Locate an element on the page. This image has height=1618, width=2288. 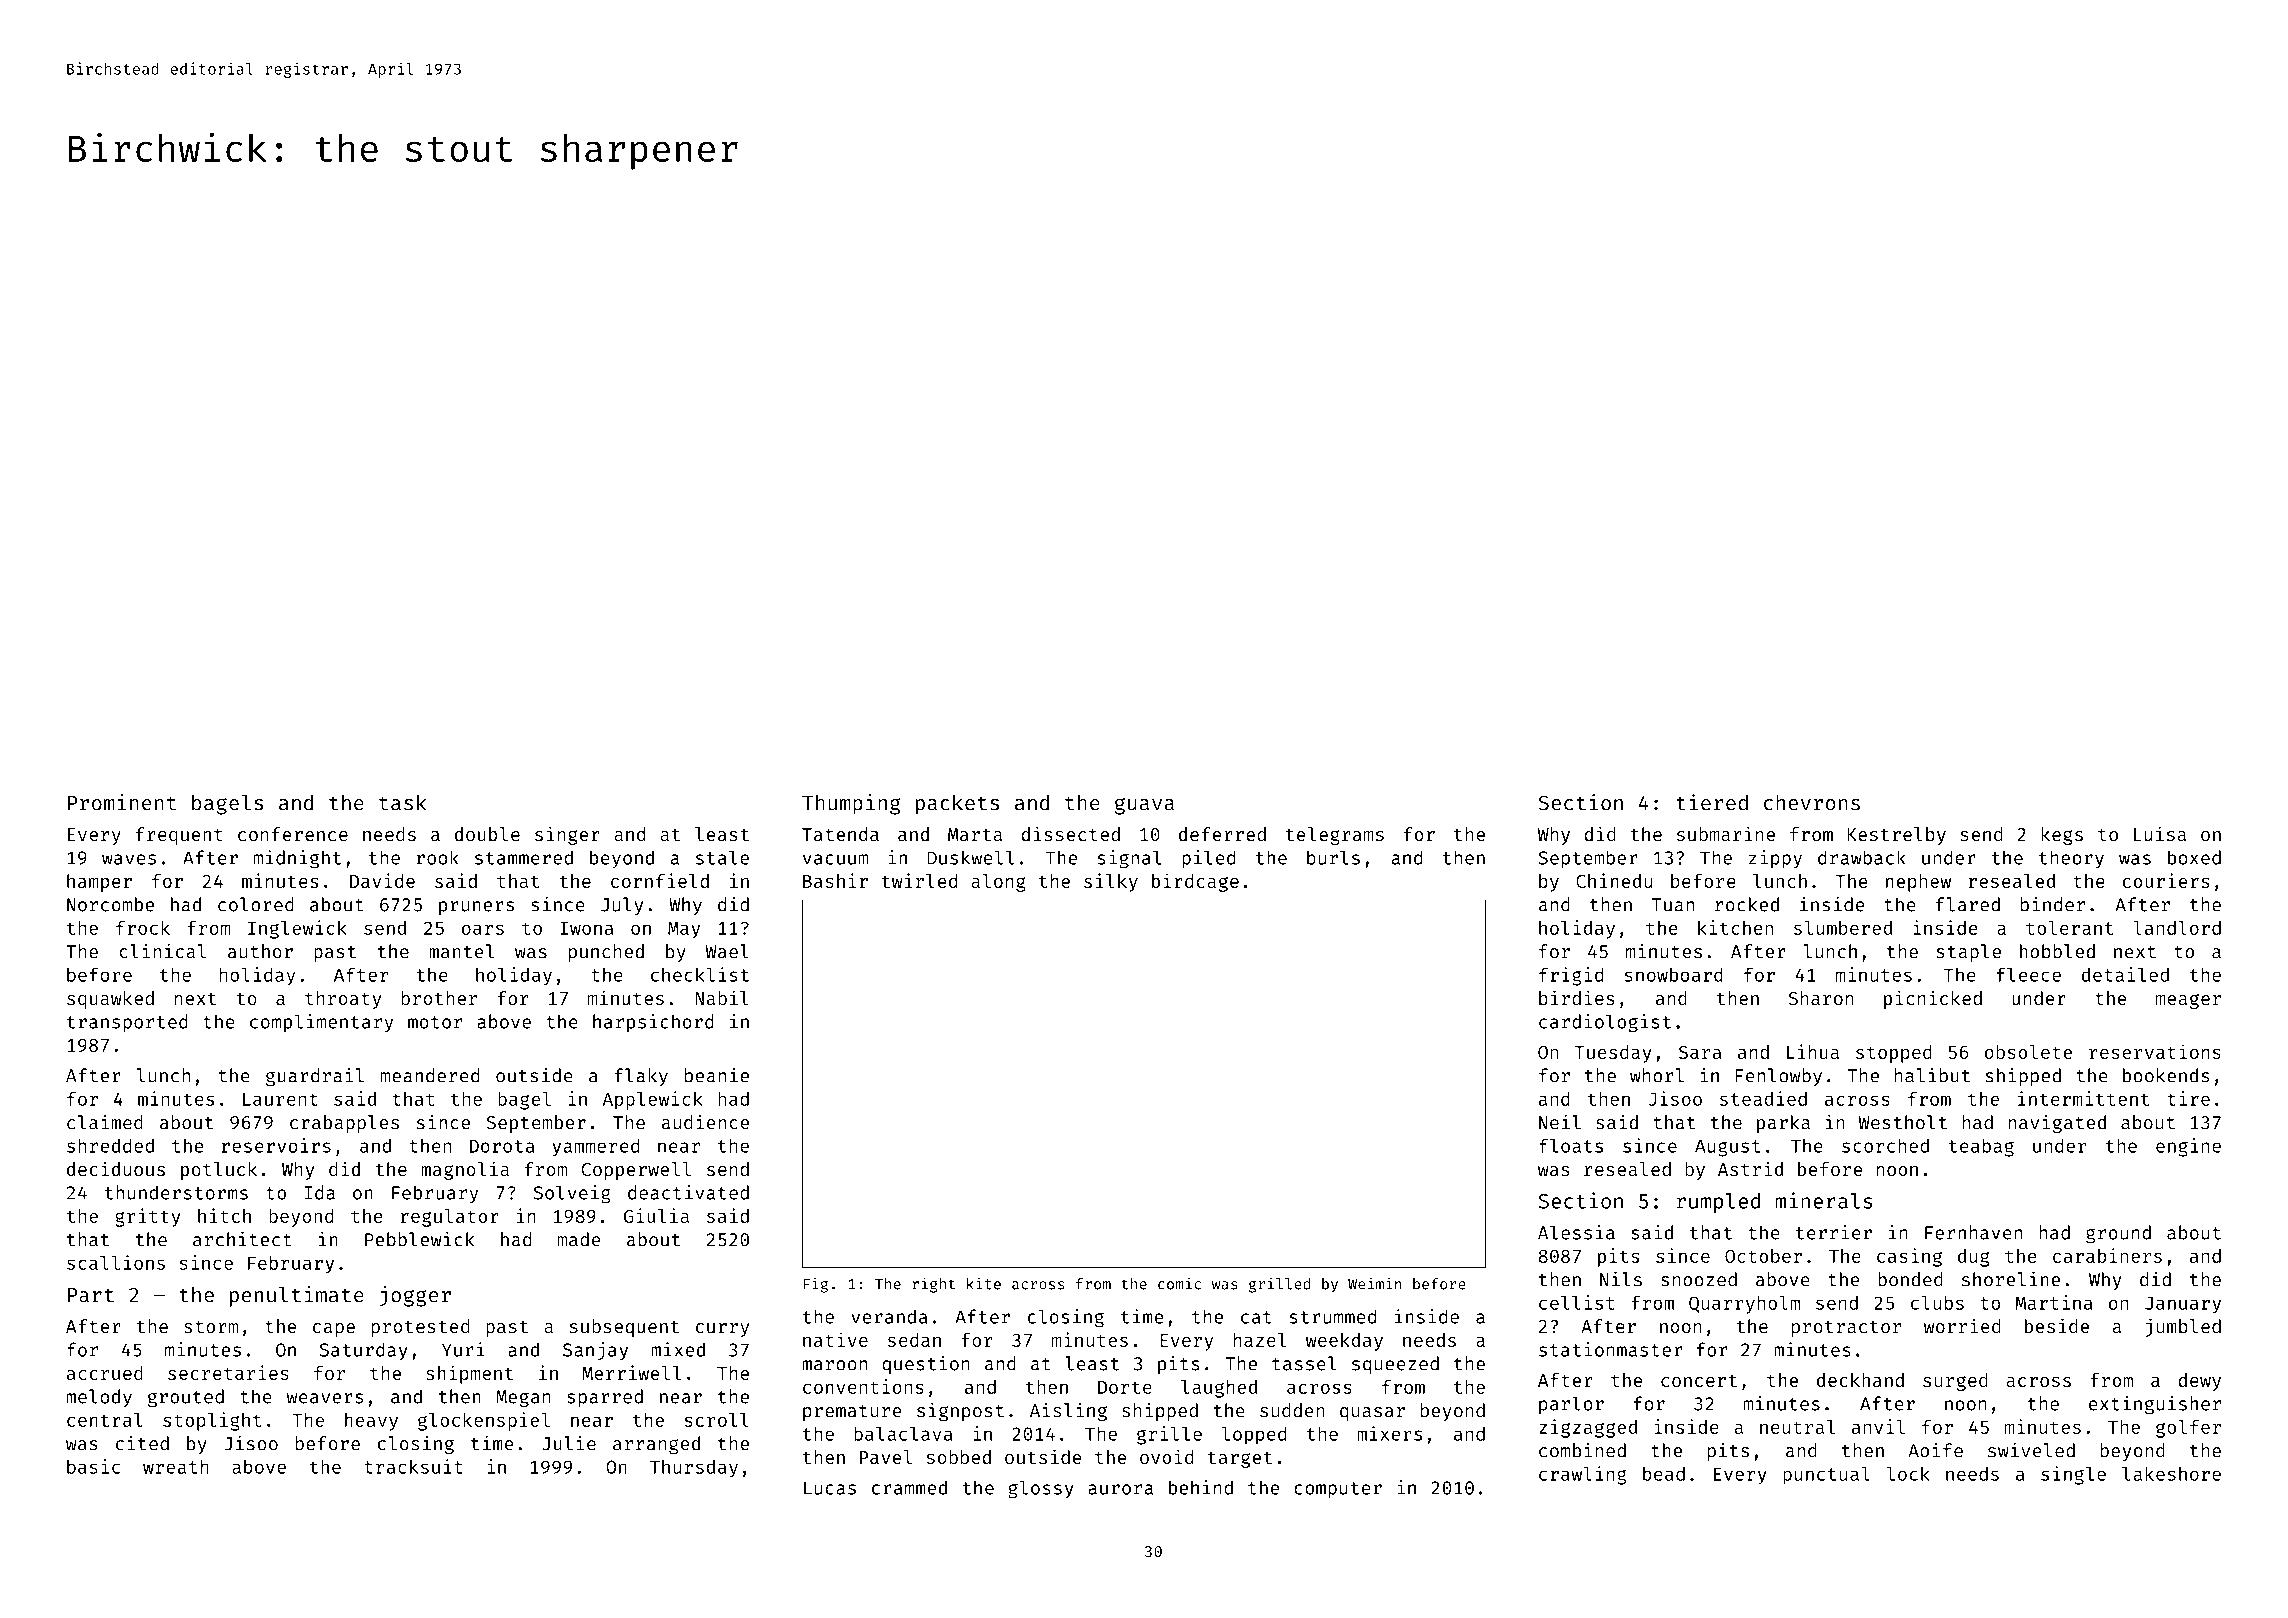
burls is located at coordinates (1333, 857).
